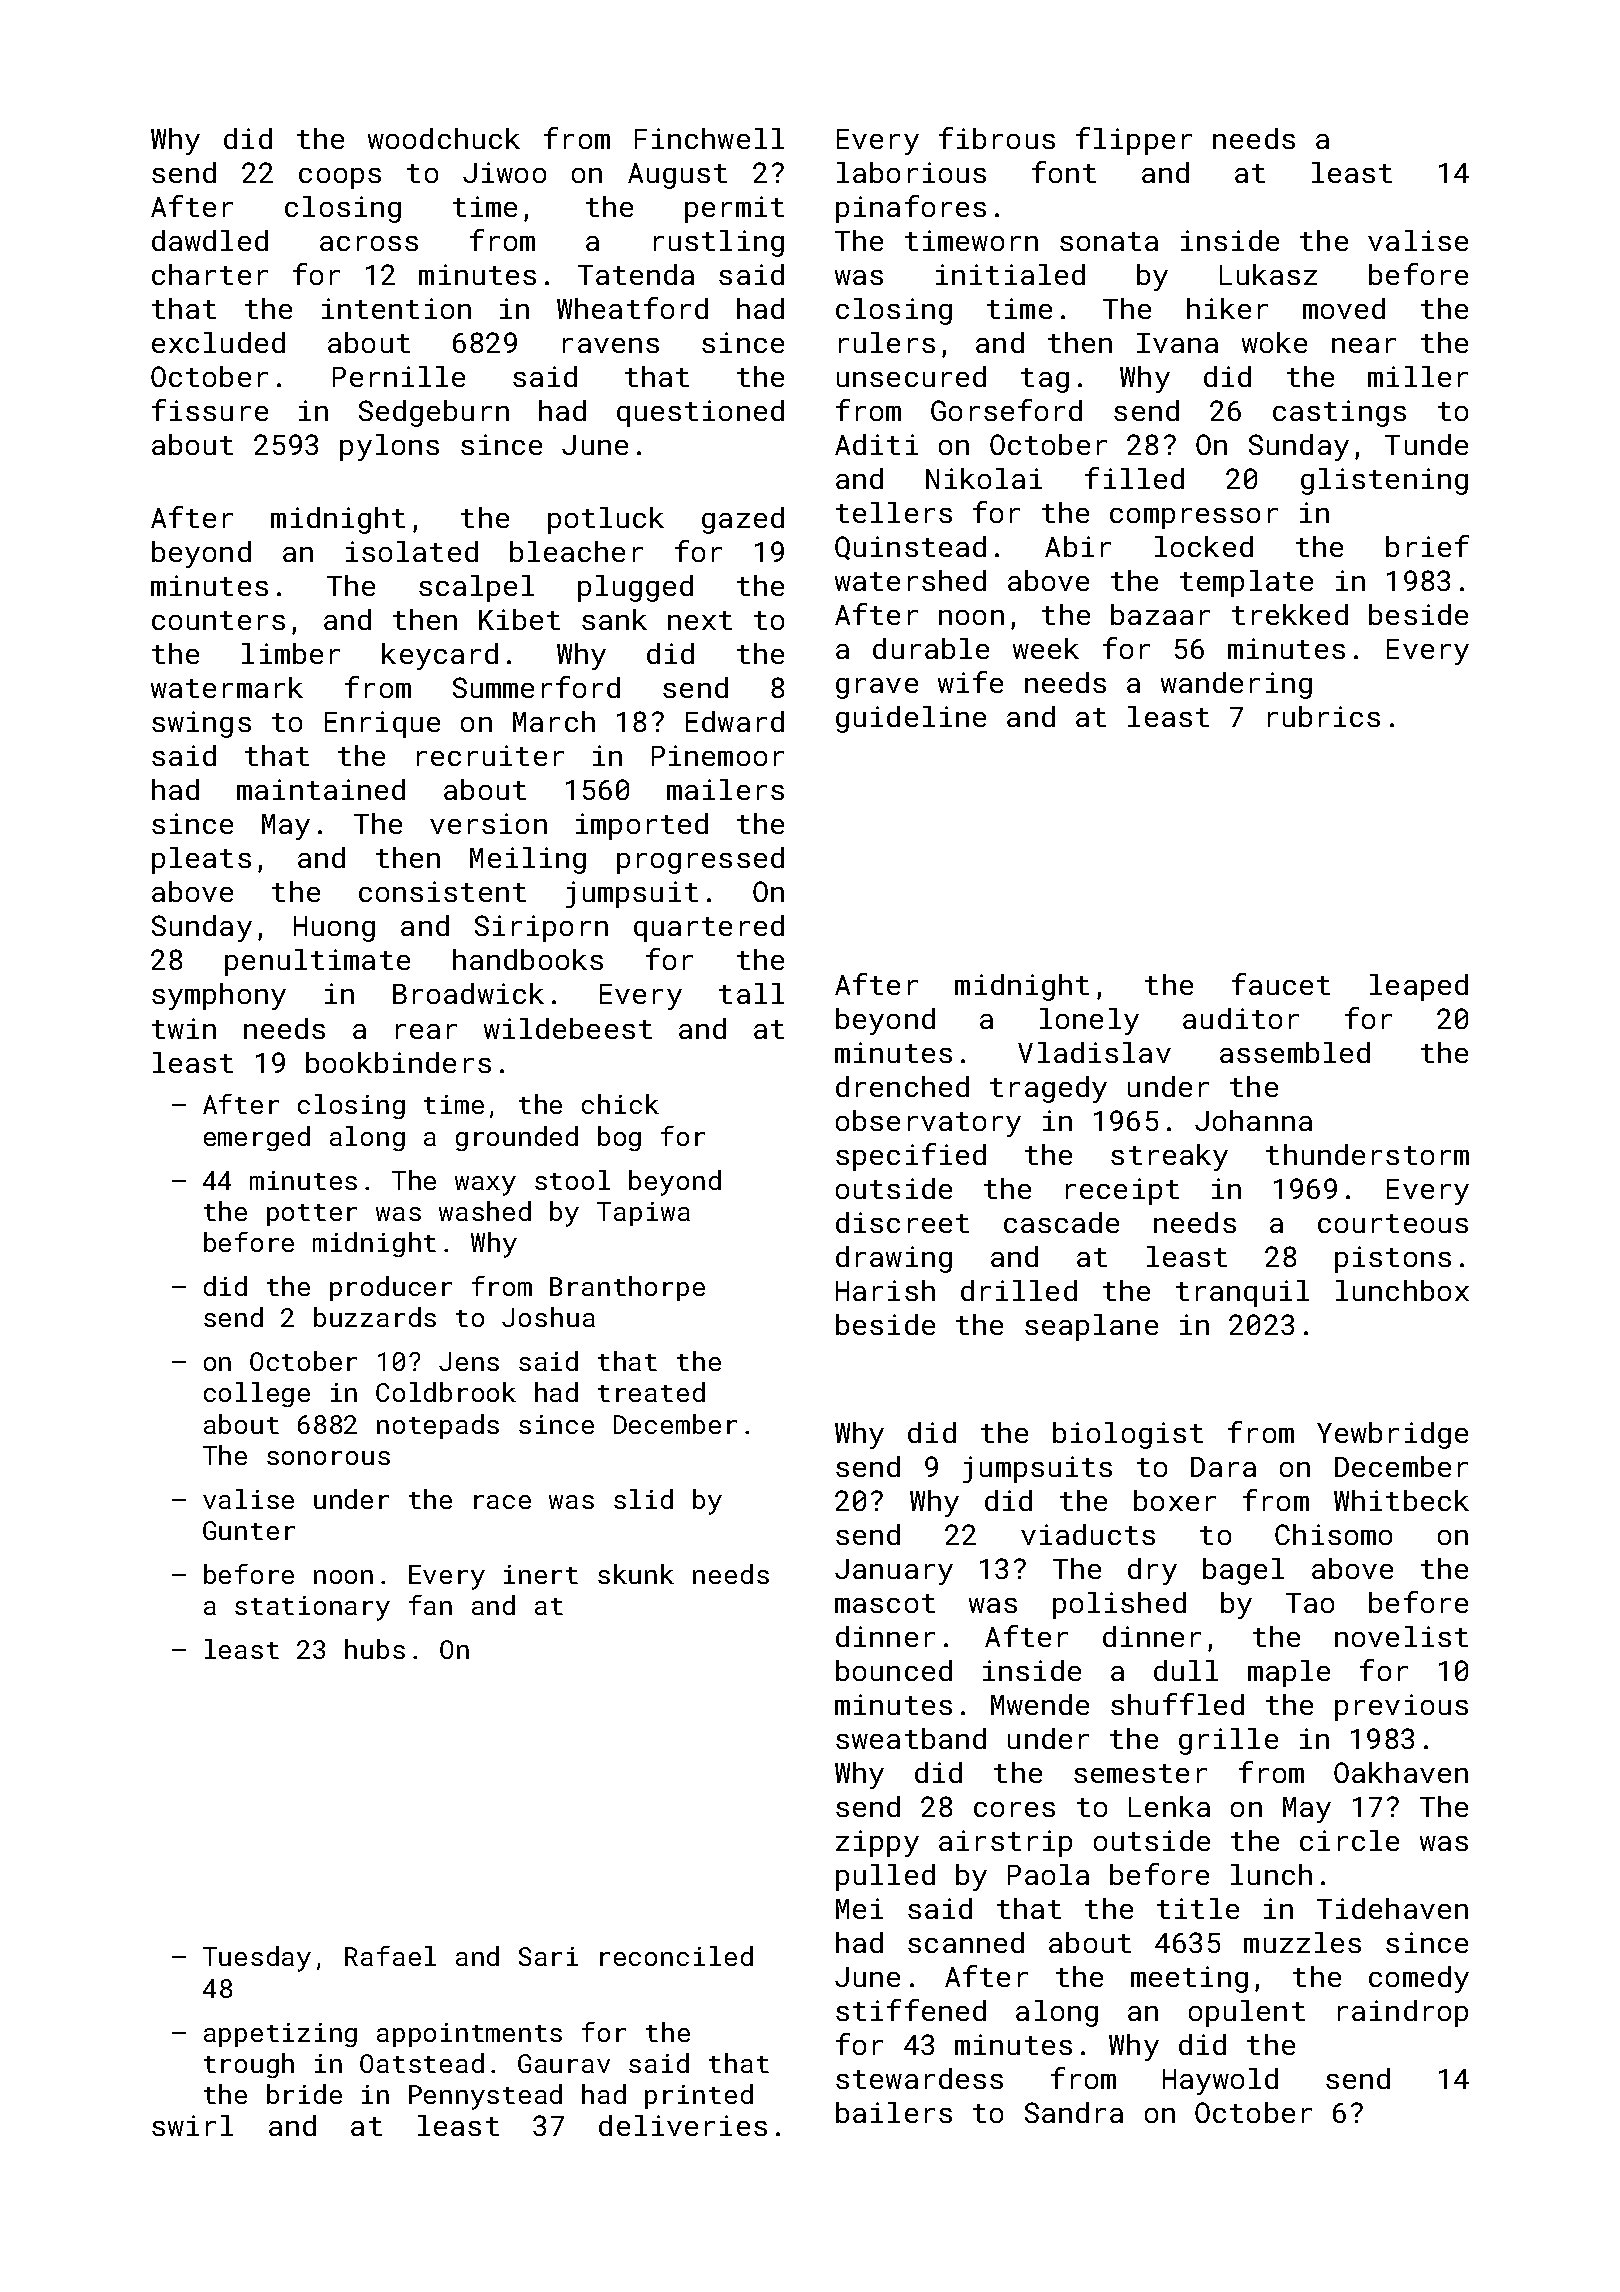 The width and height of the page is (1620, 2292). Describe the element at coordinates (911, 1738) in the page. I see `sweatband` at that location.
